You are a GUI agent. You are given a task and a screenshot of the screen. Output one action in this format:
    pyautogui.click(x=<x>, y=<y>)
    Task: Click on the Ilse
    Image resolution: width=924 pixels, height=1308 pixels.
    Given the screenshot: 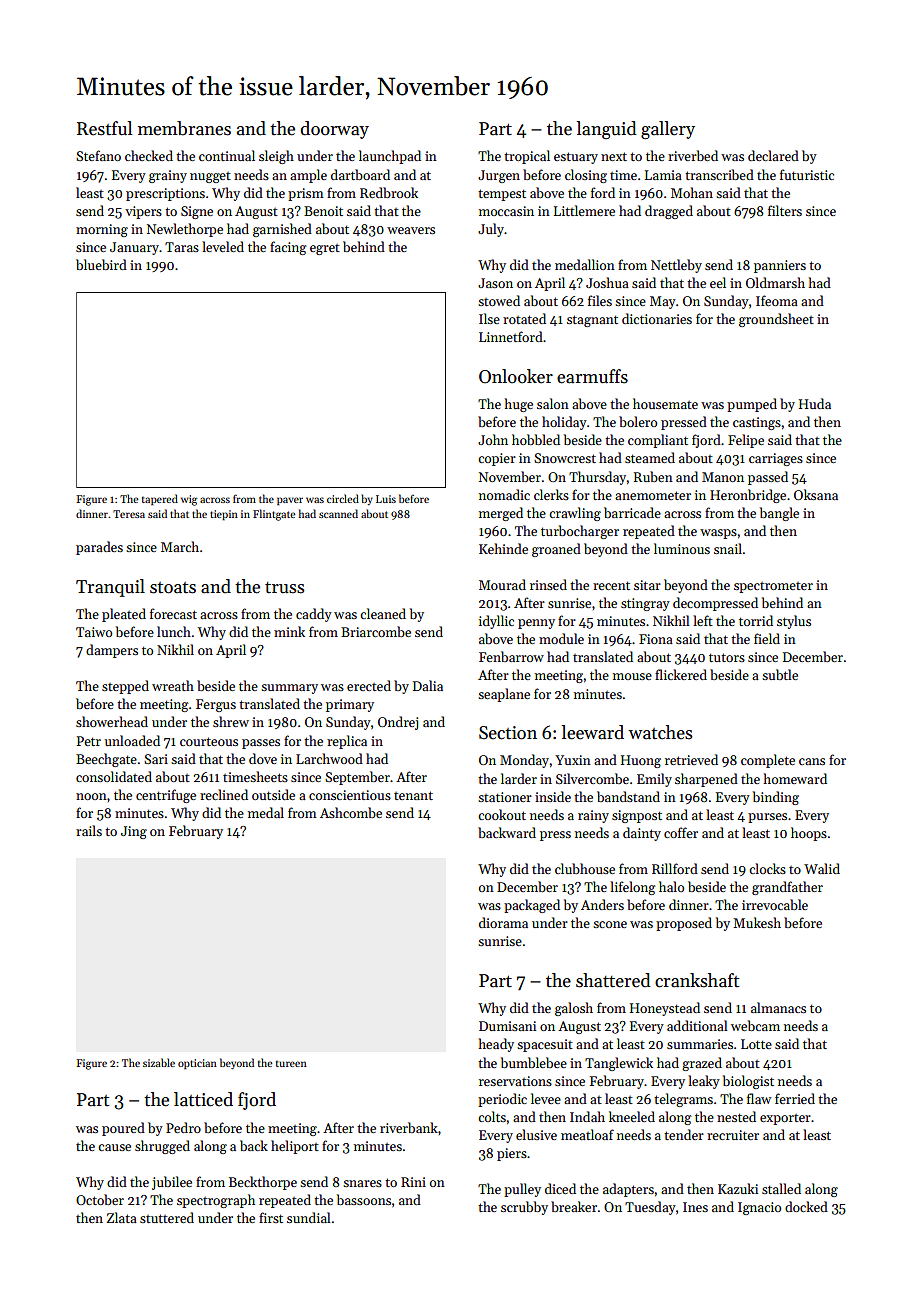 What is the action you would take?
    pyautogui.click(x=489, y=318)
